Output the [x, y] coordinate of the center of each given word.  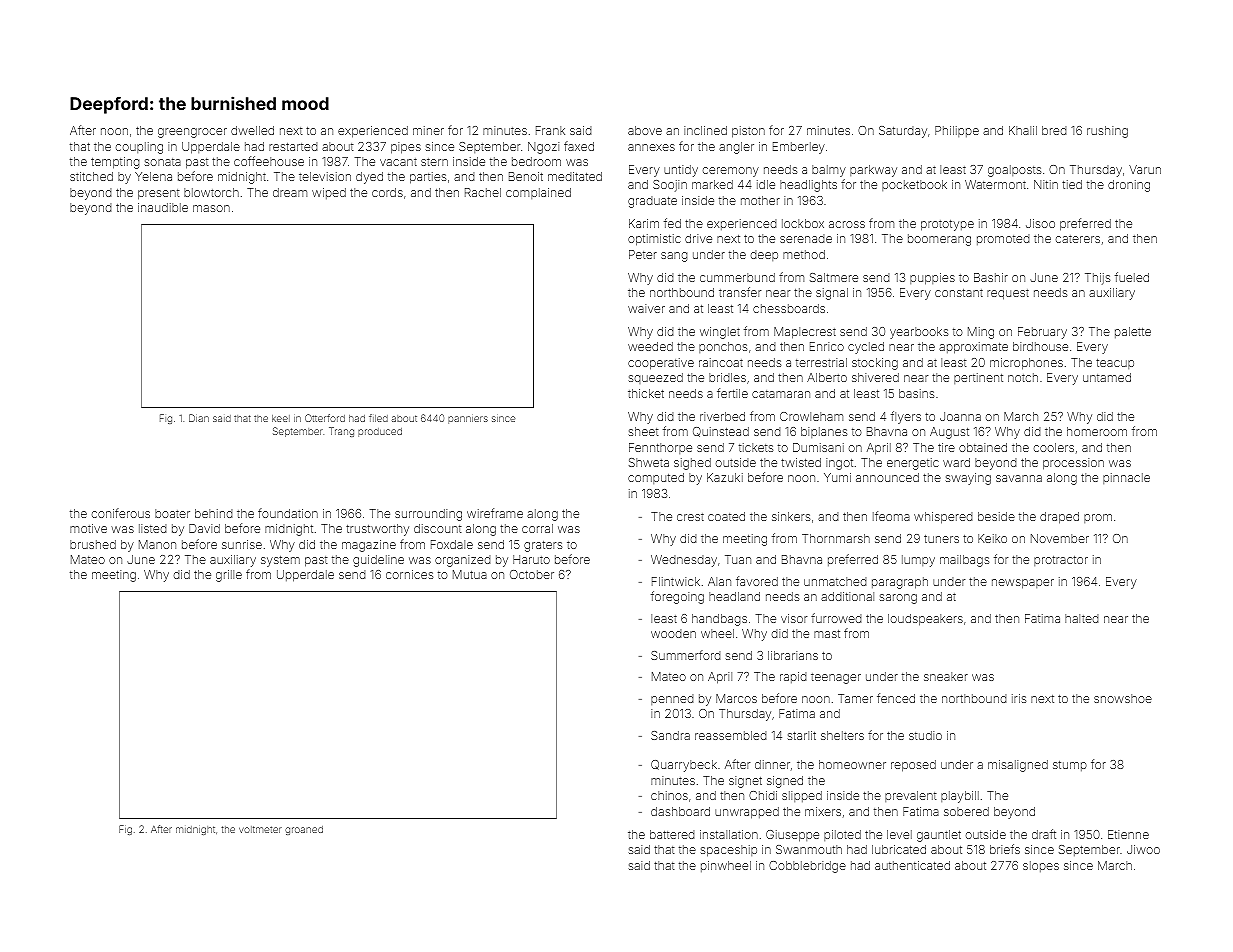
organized [463, 561]
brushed [93, 544]
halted [1082, 618]
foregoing [677, 597]
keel [281, 418]
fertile [732, 393]
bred [1054, 130]
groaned [304, 830]
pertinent [978, 378]
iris [1019, 698]
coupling [139, 148]
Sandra [670, 735]
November [1060, 538]
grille [229, 576]
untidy [681, 171]
